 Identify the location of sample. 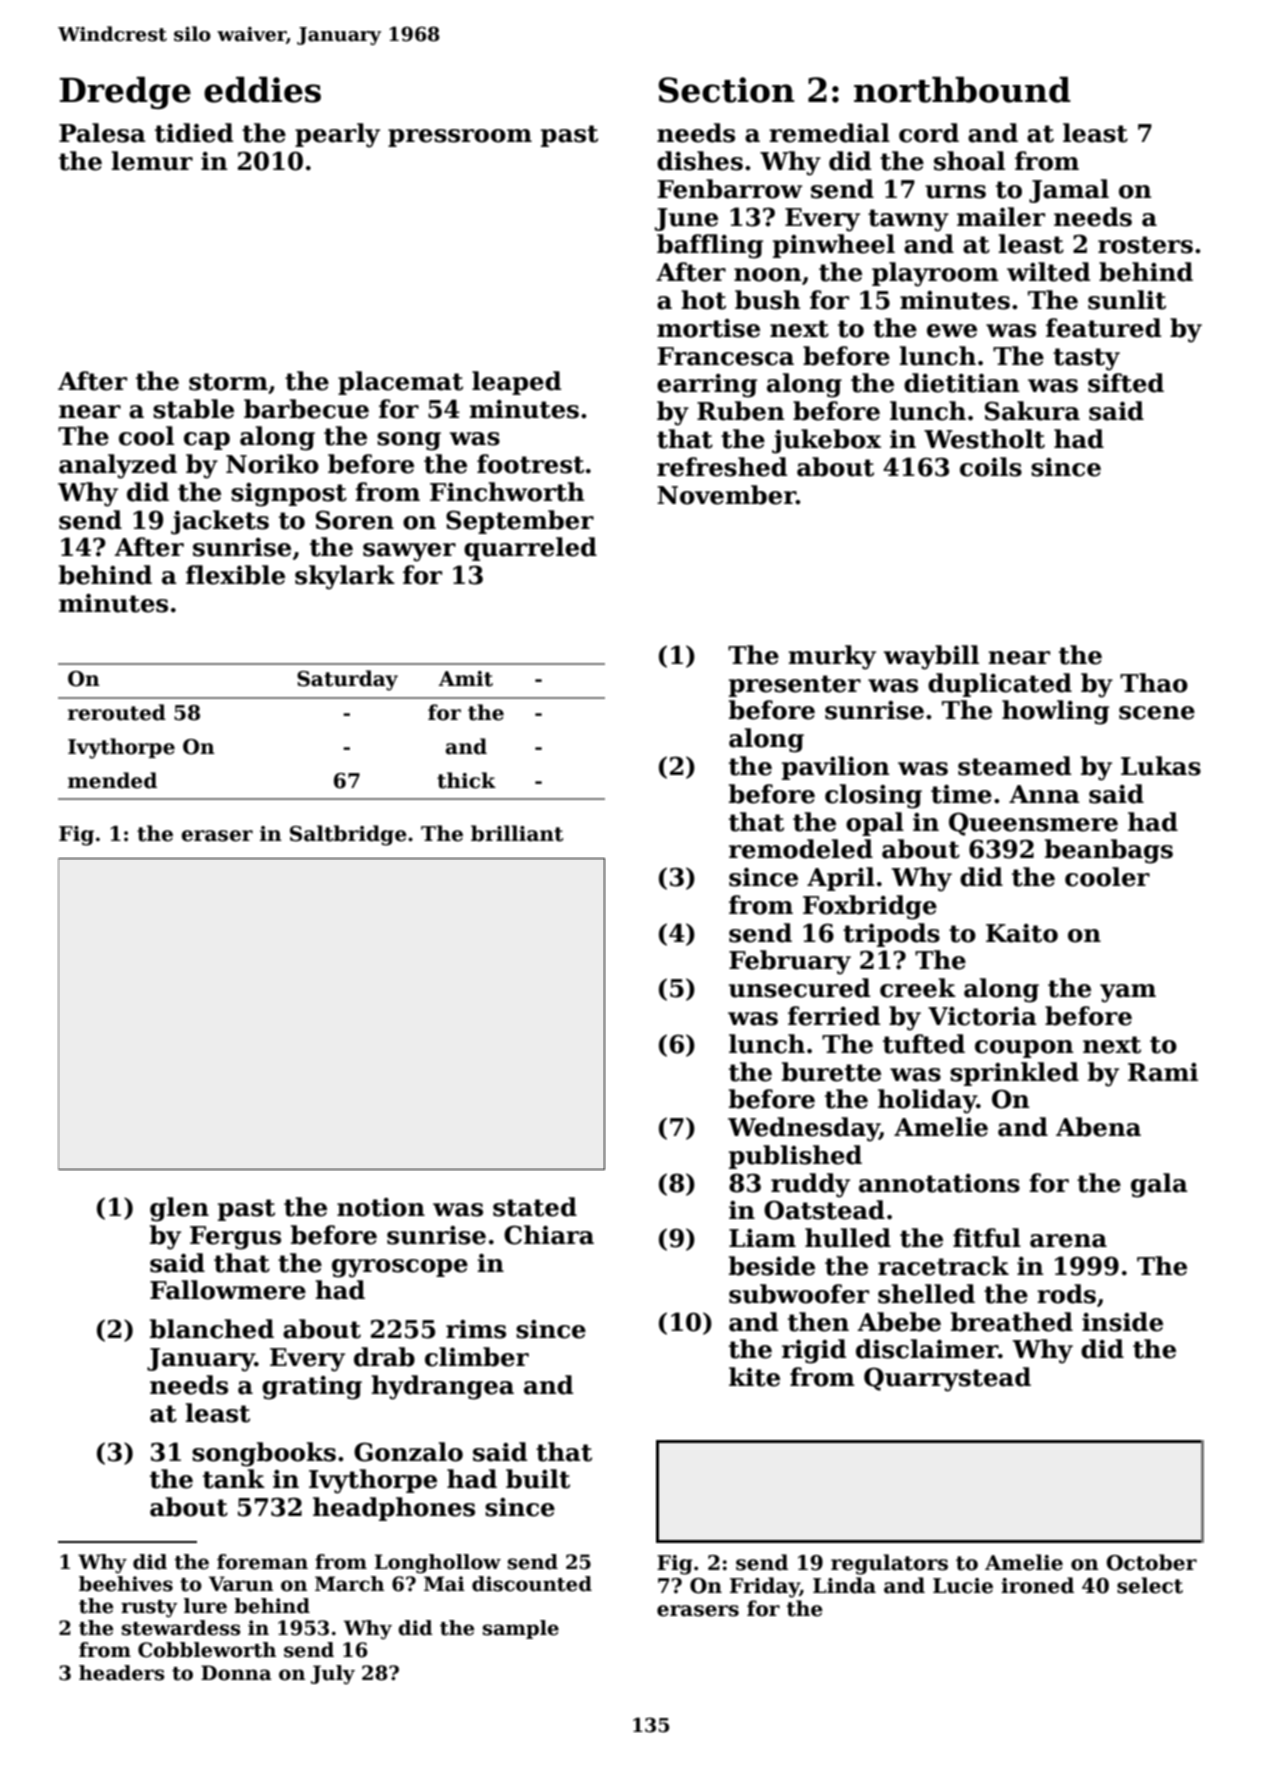
(521, 1629).
